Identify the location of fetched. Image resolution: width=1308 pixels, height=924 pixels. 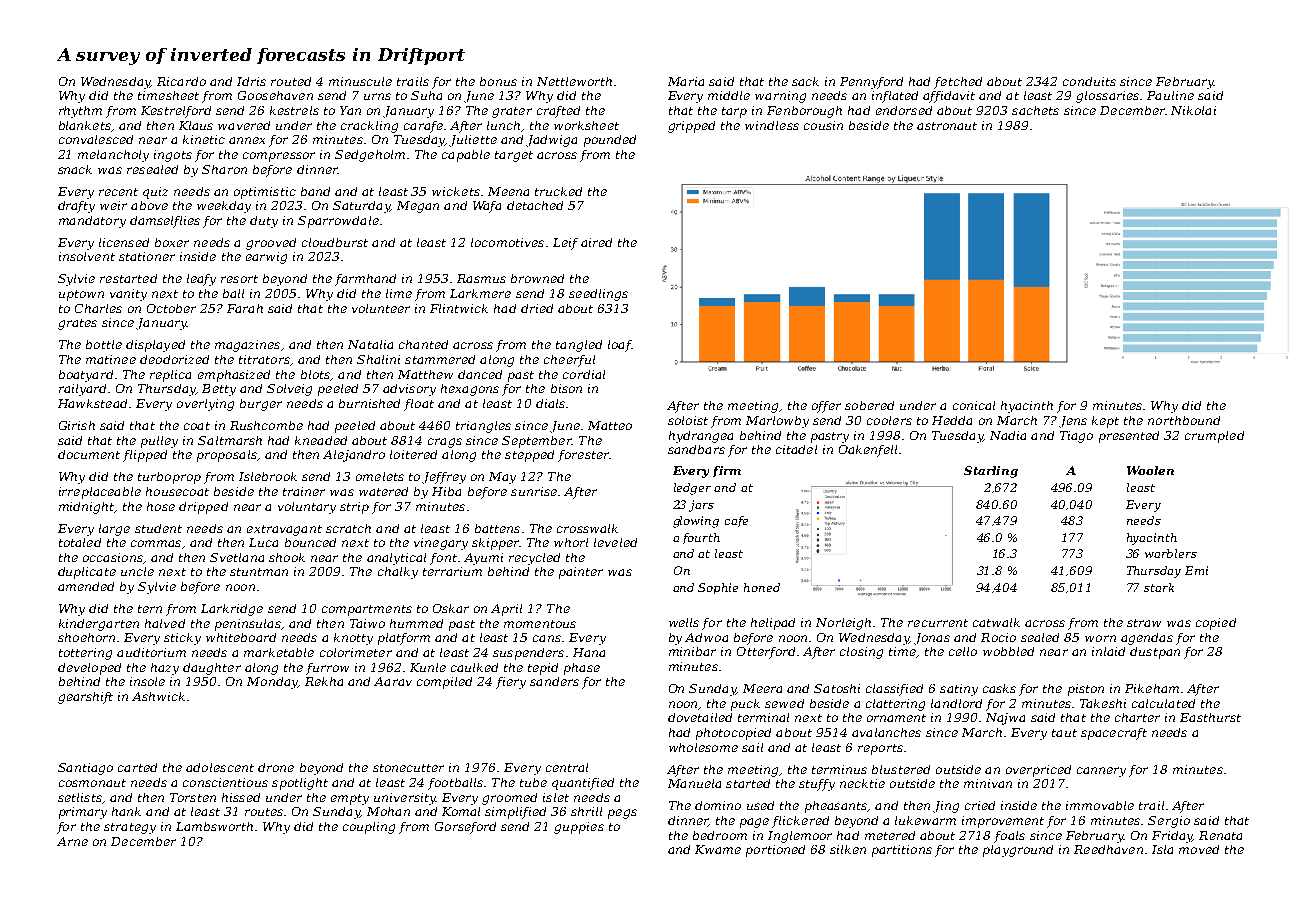
(958, 83).
